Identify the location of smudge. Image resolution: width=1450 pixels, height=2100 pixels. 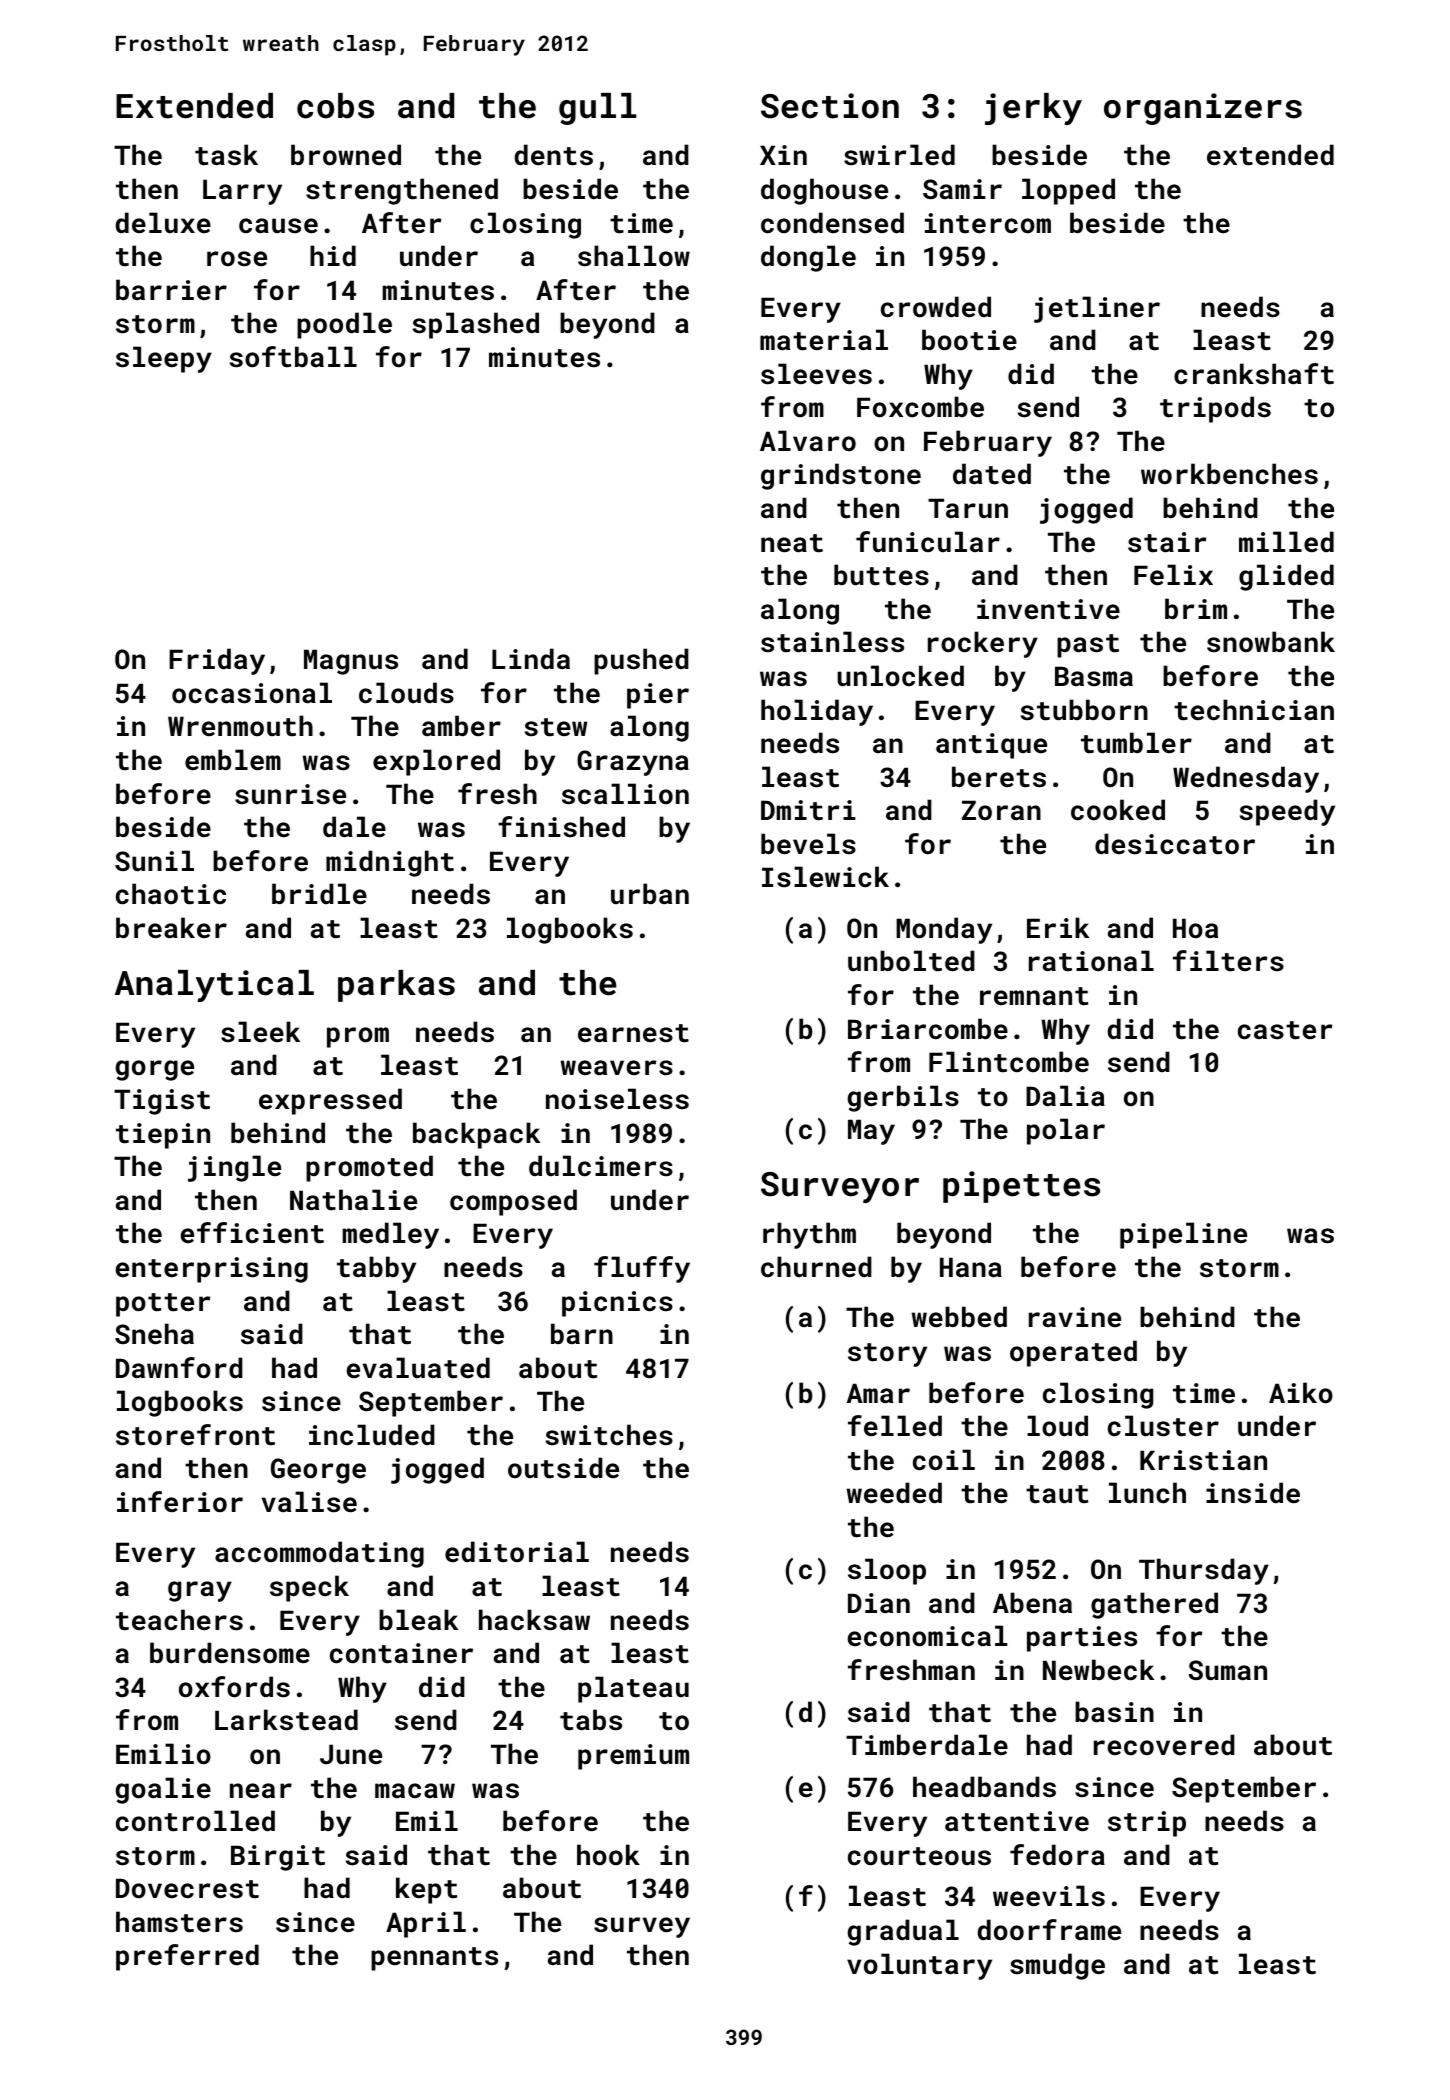
(1057, 1966).
